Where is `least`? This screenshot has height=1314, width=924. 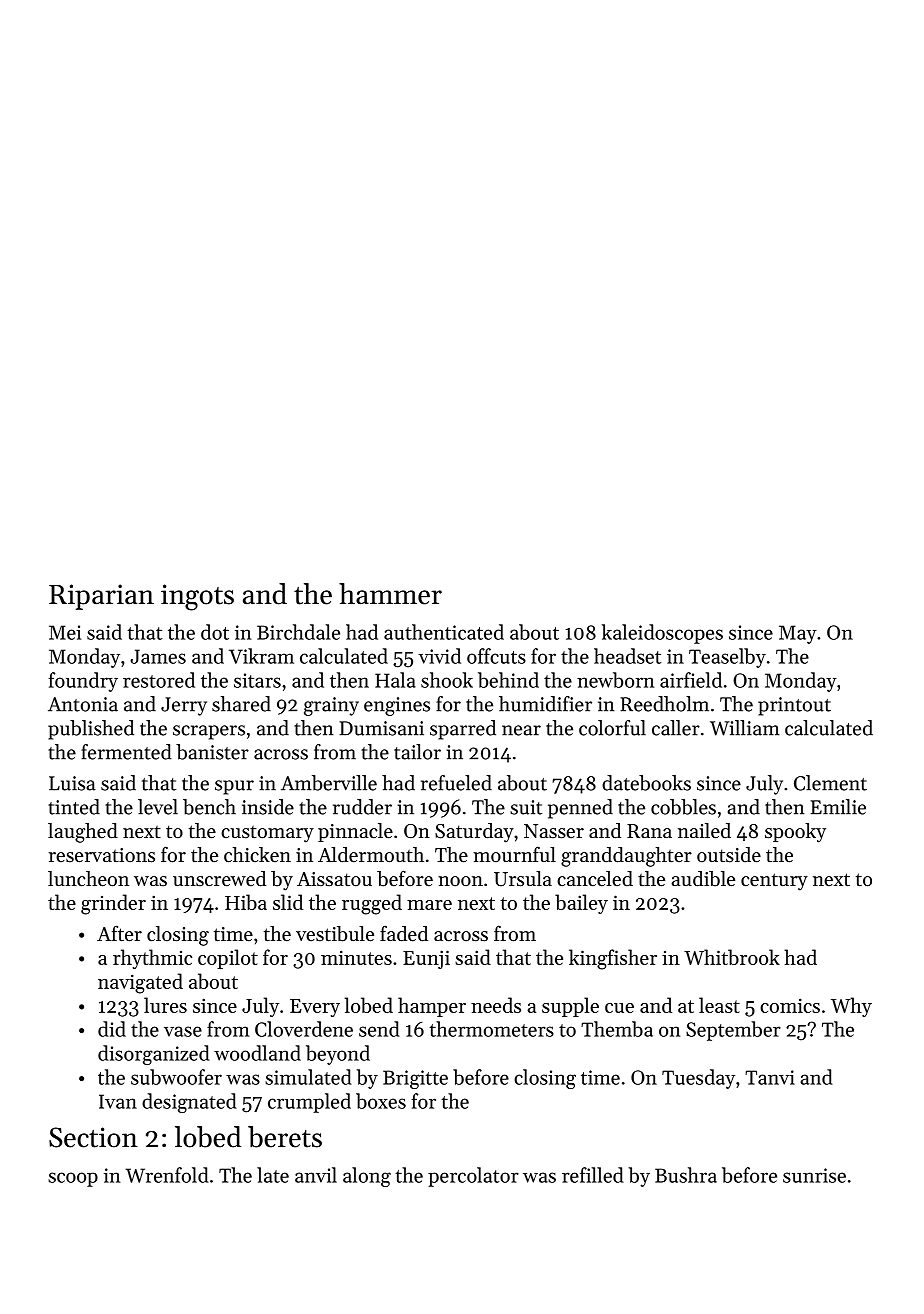 least is located at coordinates (719, 1005).
